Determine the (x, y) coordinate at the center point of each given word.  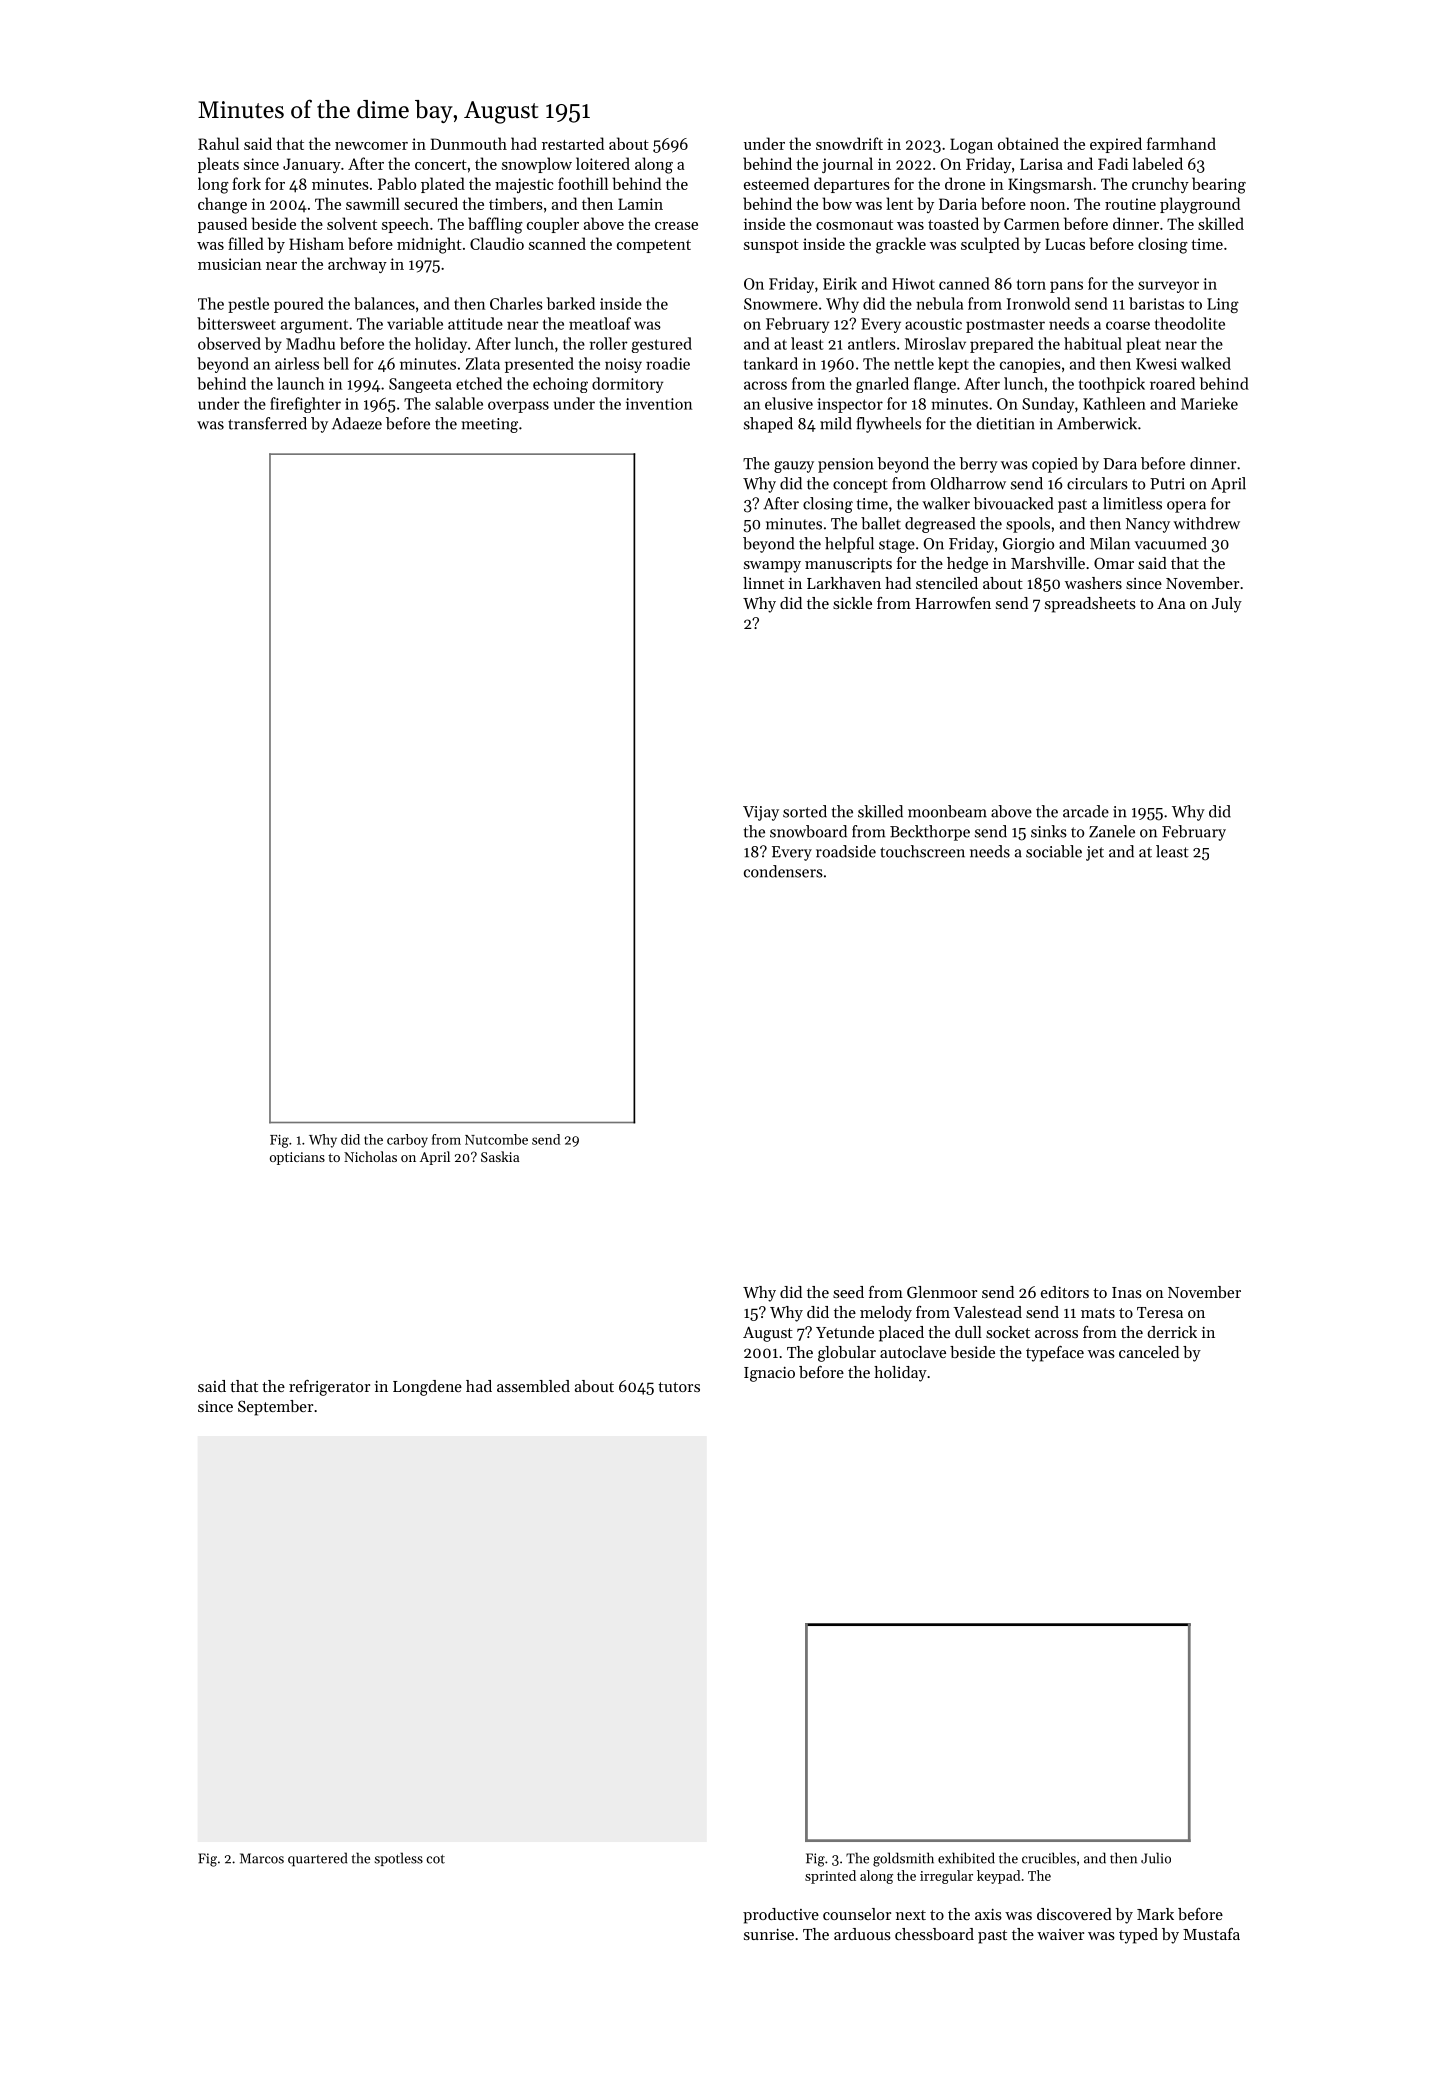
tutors (679, 1387)
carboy (407, 1141)
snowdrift (849, 143)
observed (229, 343)
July (1227, 605)
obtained (1028, 143)
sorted (805, 811)
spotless (398, 1859)
